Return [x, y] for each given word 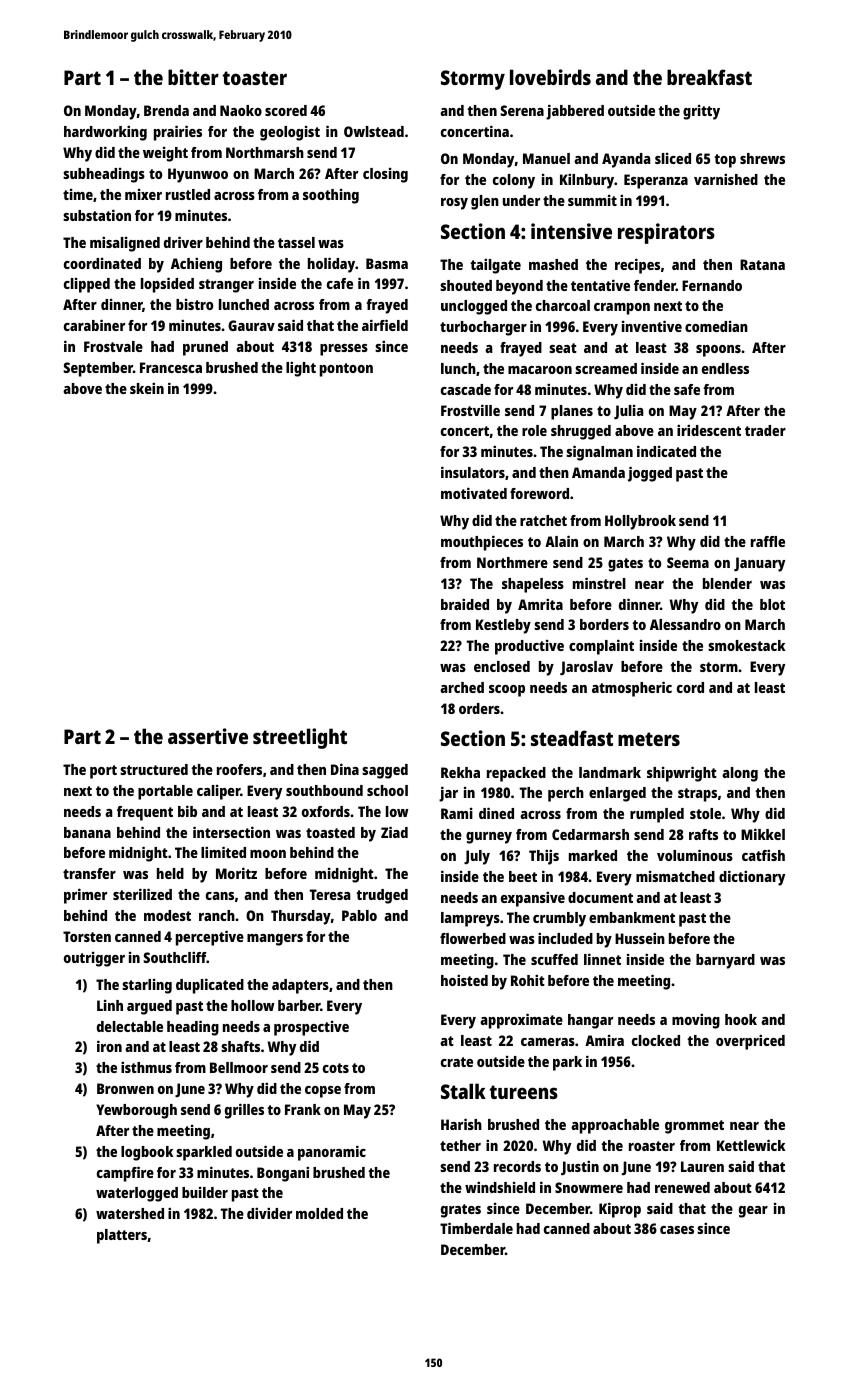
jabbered [575, 112]
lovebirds [550, 77]
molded [319, 1213]
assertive [208, 736]
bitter [193, 77]
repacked [516, 774]
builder [205, 1192]
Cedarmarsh [590, 834]
